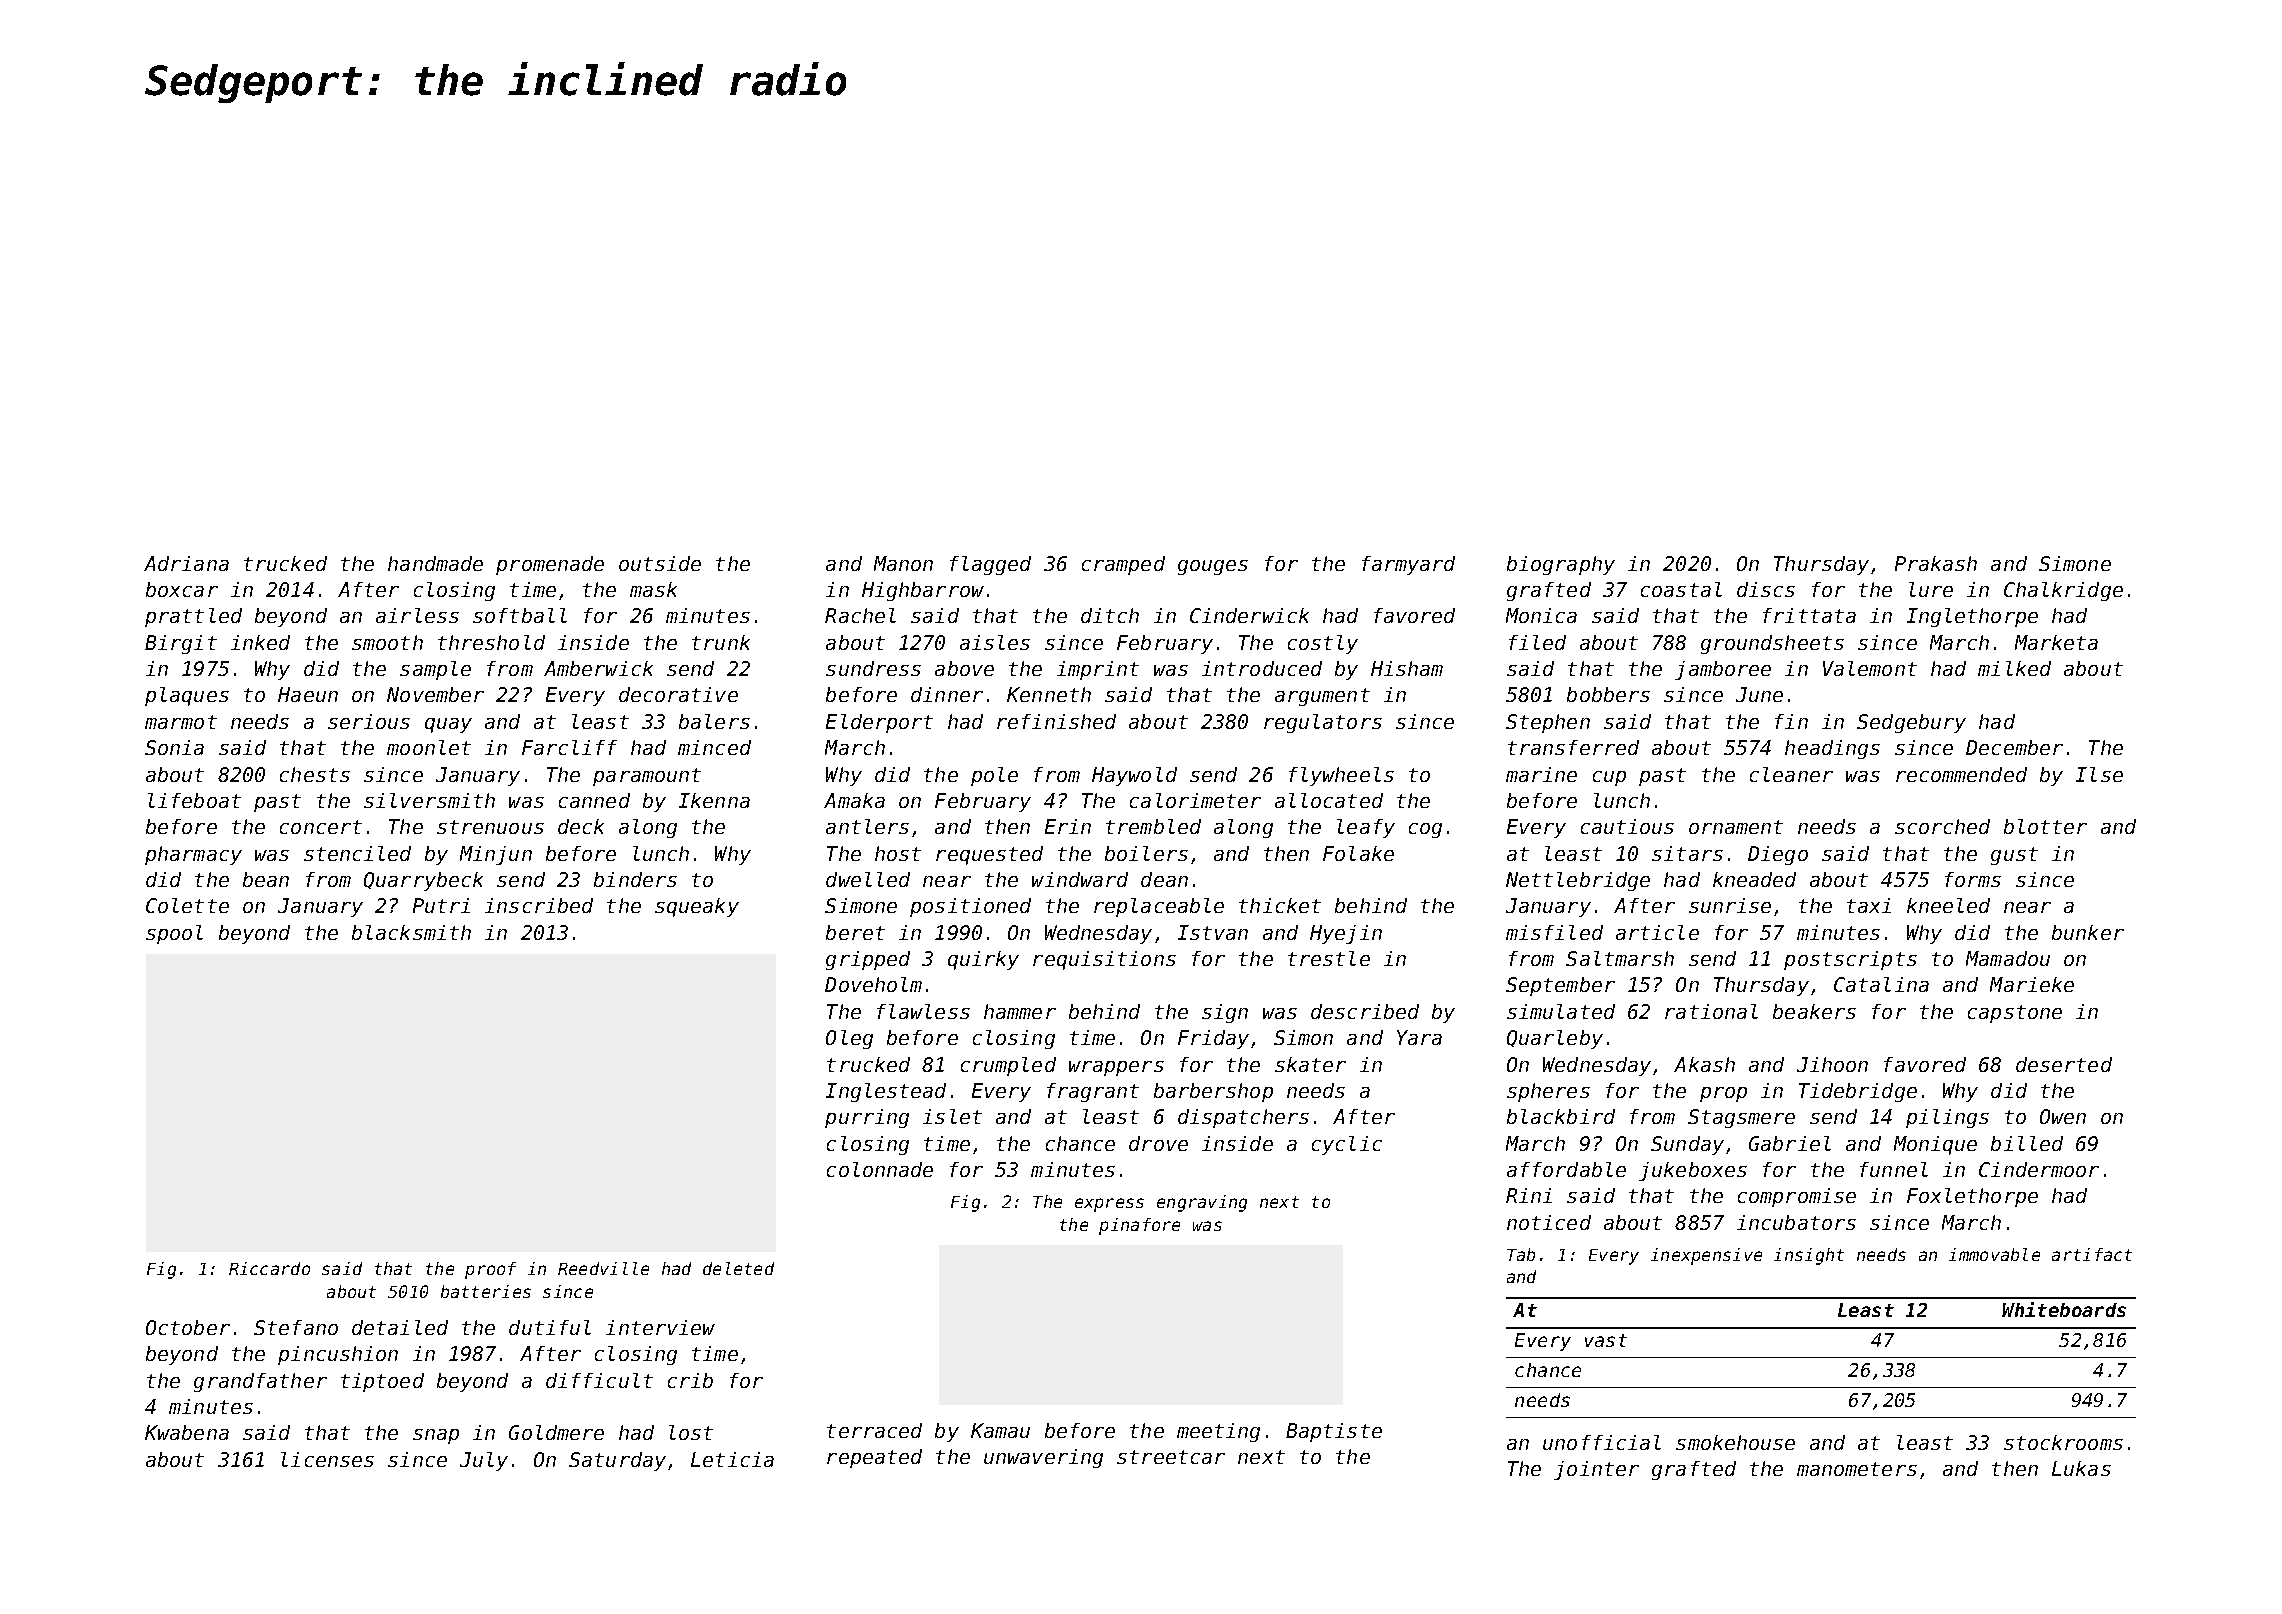  Describe the element at coordinates (1329, 958) in the screenshot. I see `trestle` at that location.
